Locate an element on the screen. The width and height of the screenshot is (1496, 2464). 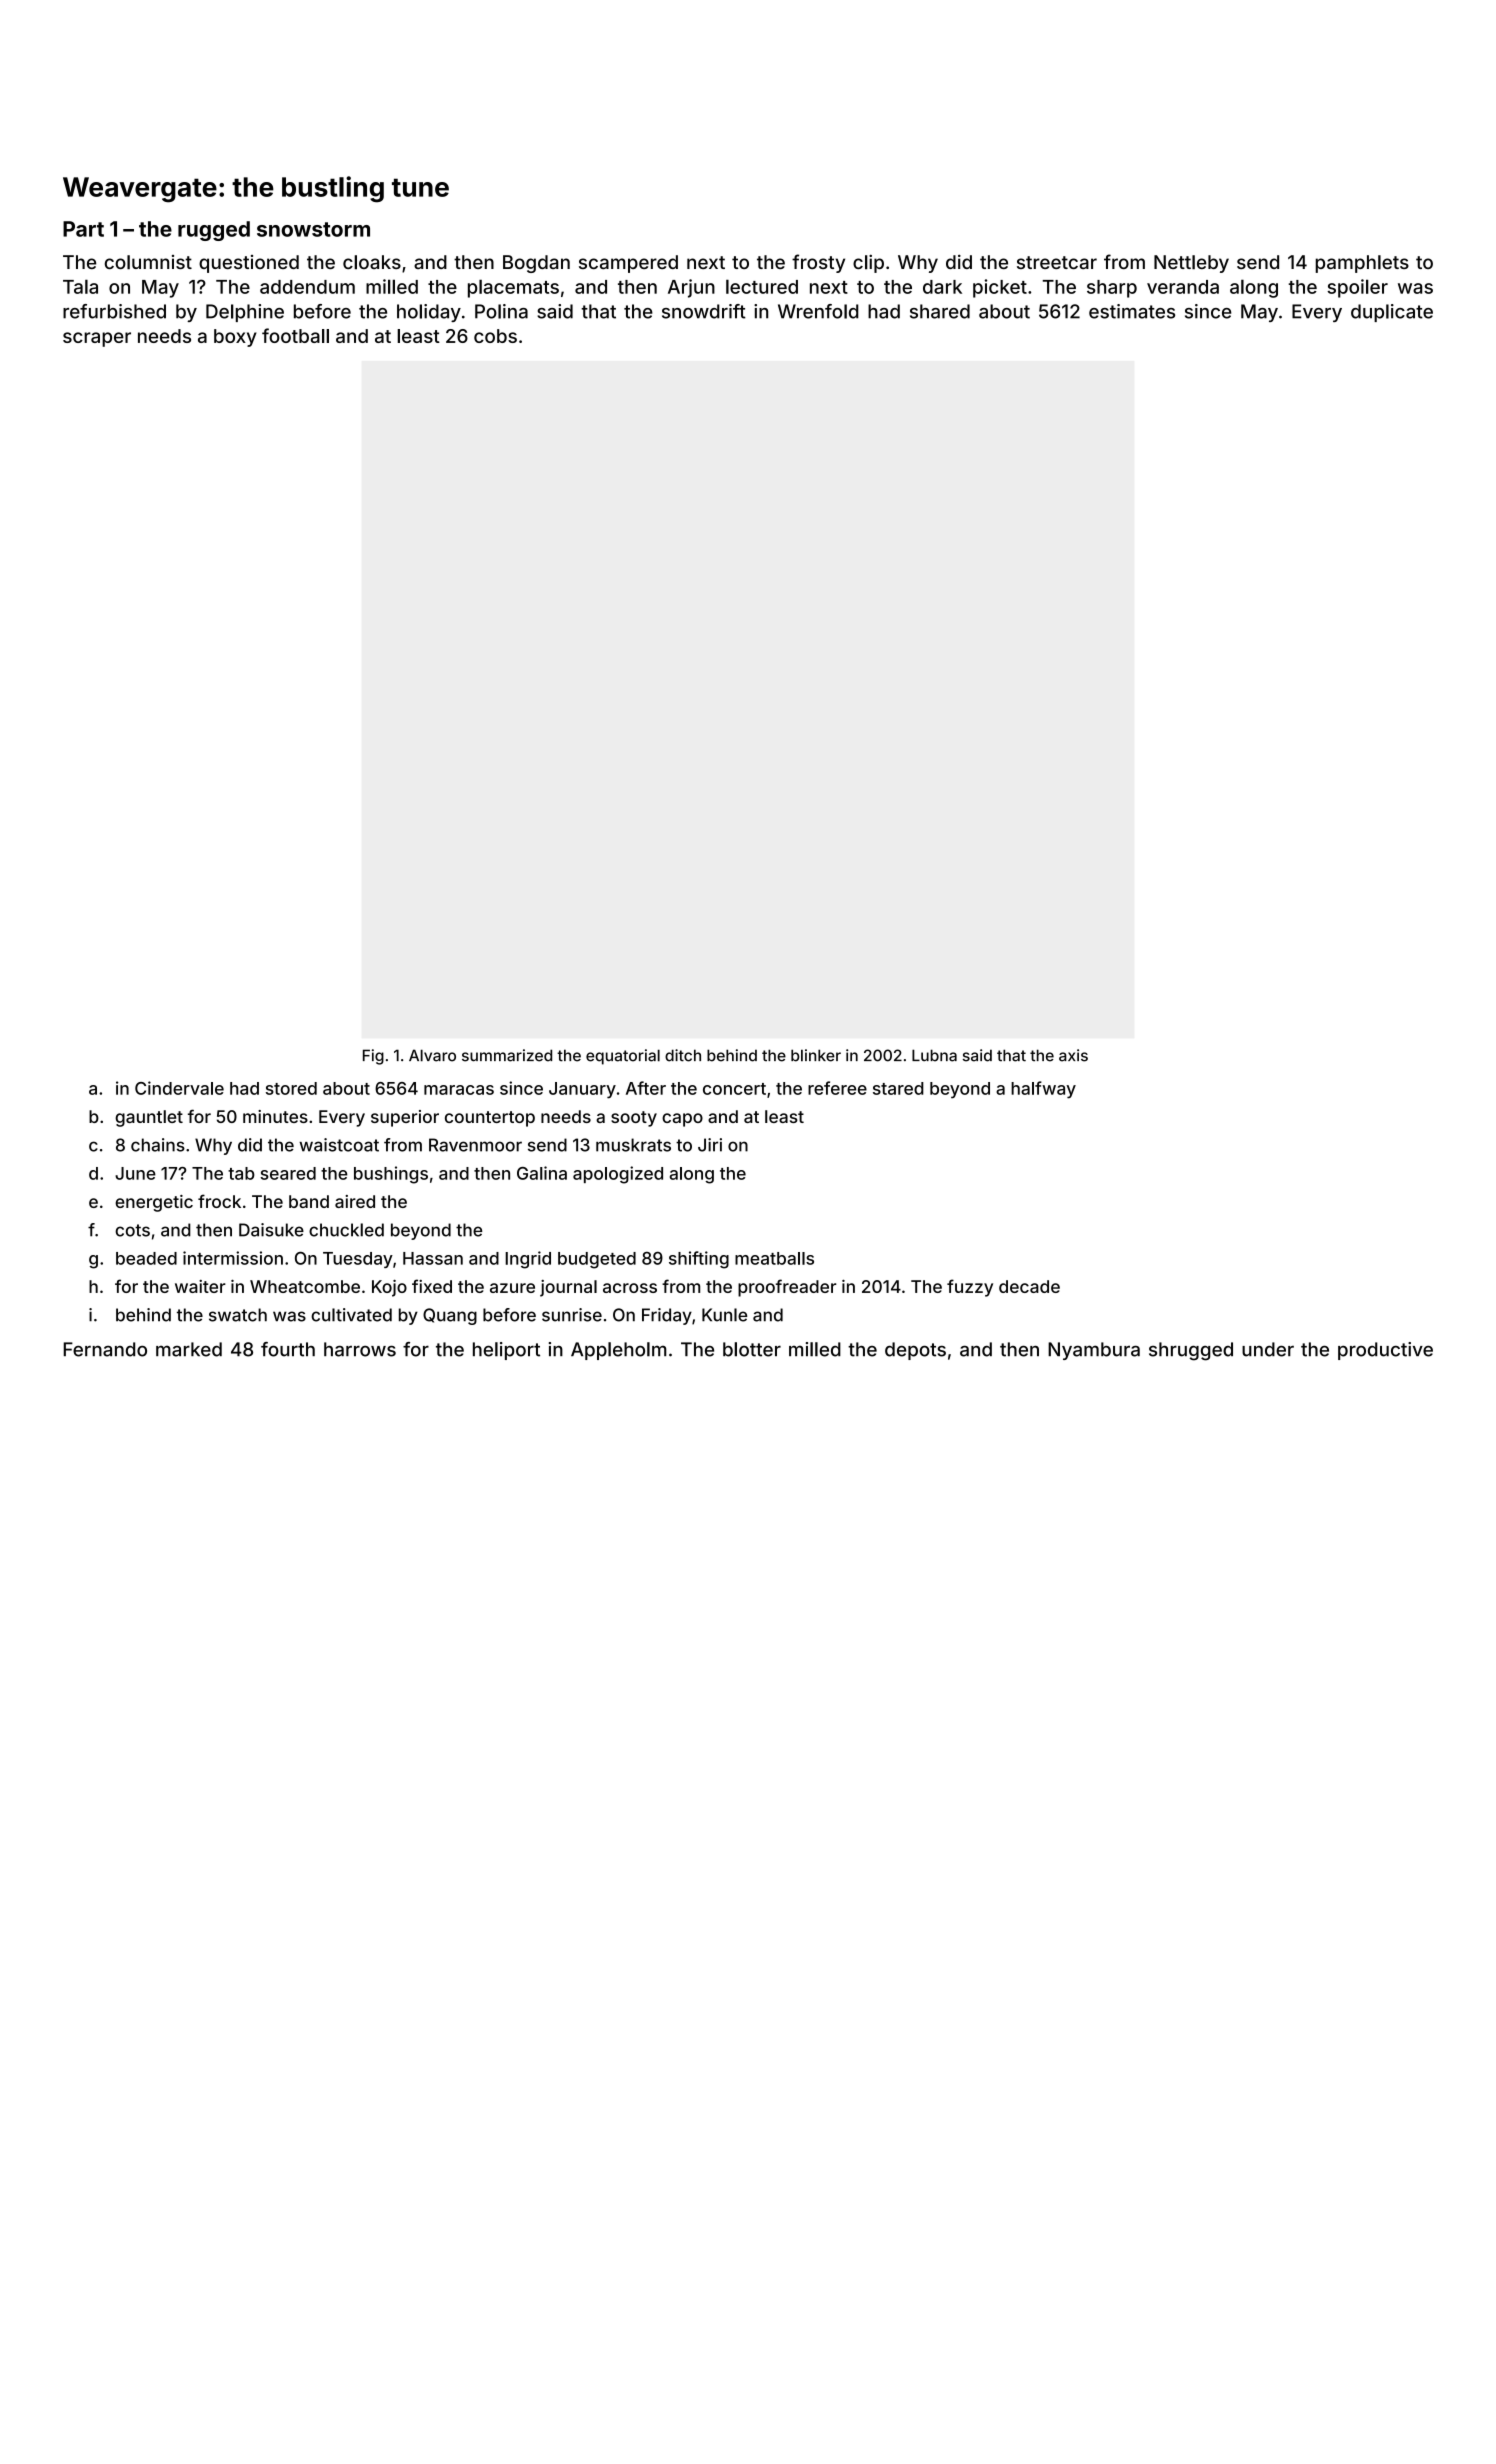
axis is located at coordinates (1073, 1055).
